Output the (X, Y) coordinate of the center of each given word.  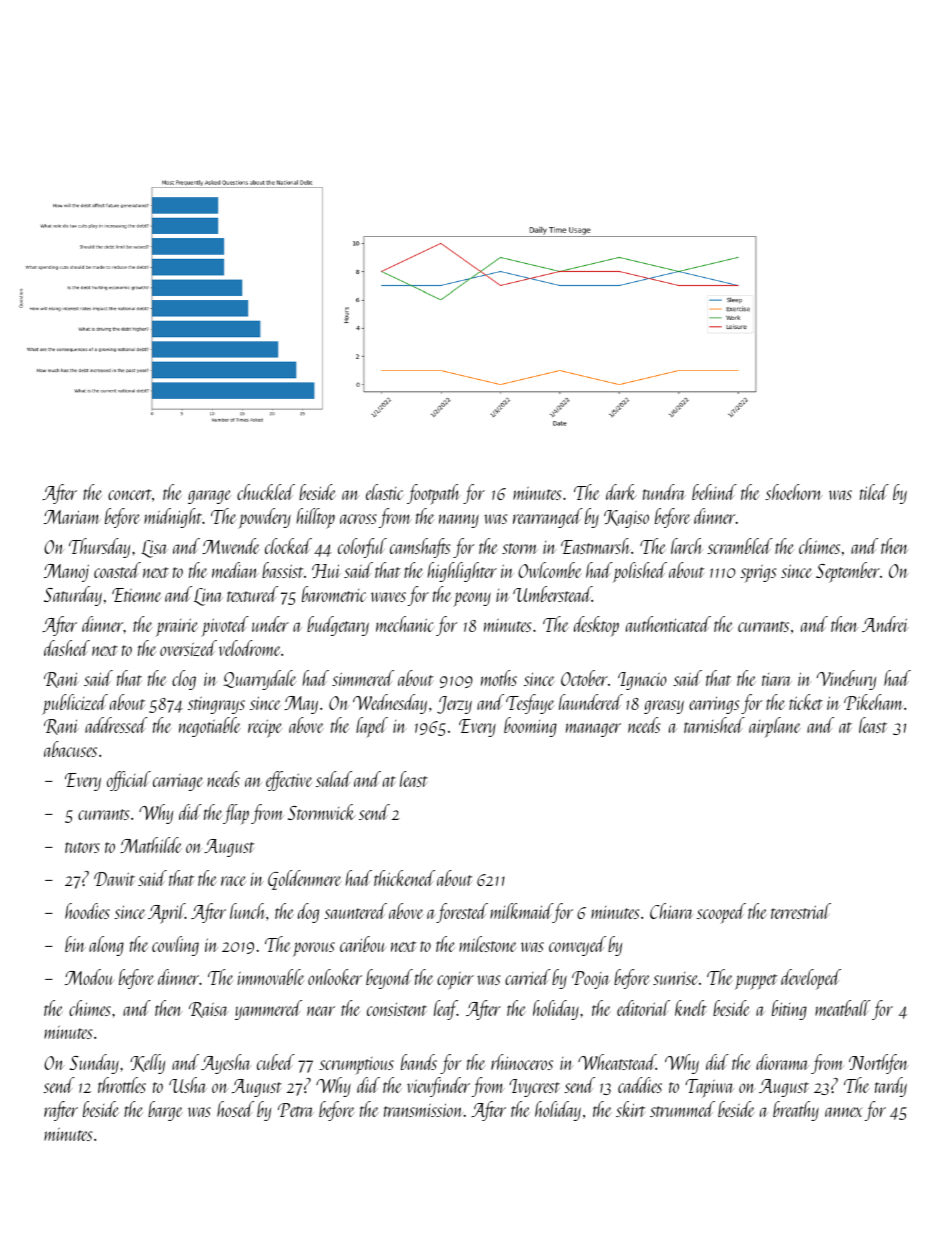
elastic (385, 492)
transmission (424, 1110)
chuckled (266, 492)
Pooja (591, 980)
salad (334, 779)
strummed (682, 1109)
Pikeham (874, 702)
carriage (178, 782)
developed (811, 979)
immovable (271, 977)
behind (714, 492)
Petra (295, 1110)
